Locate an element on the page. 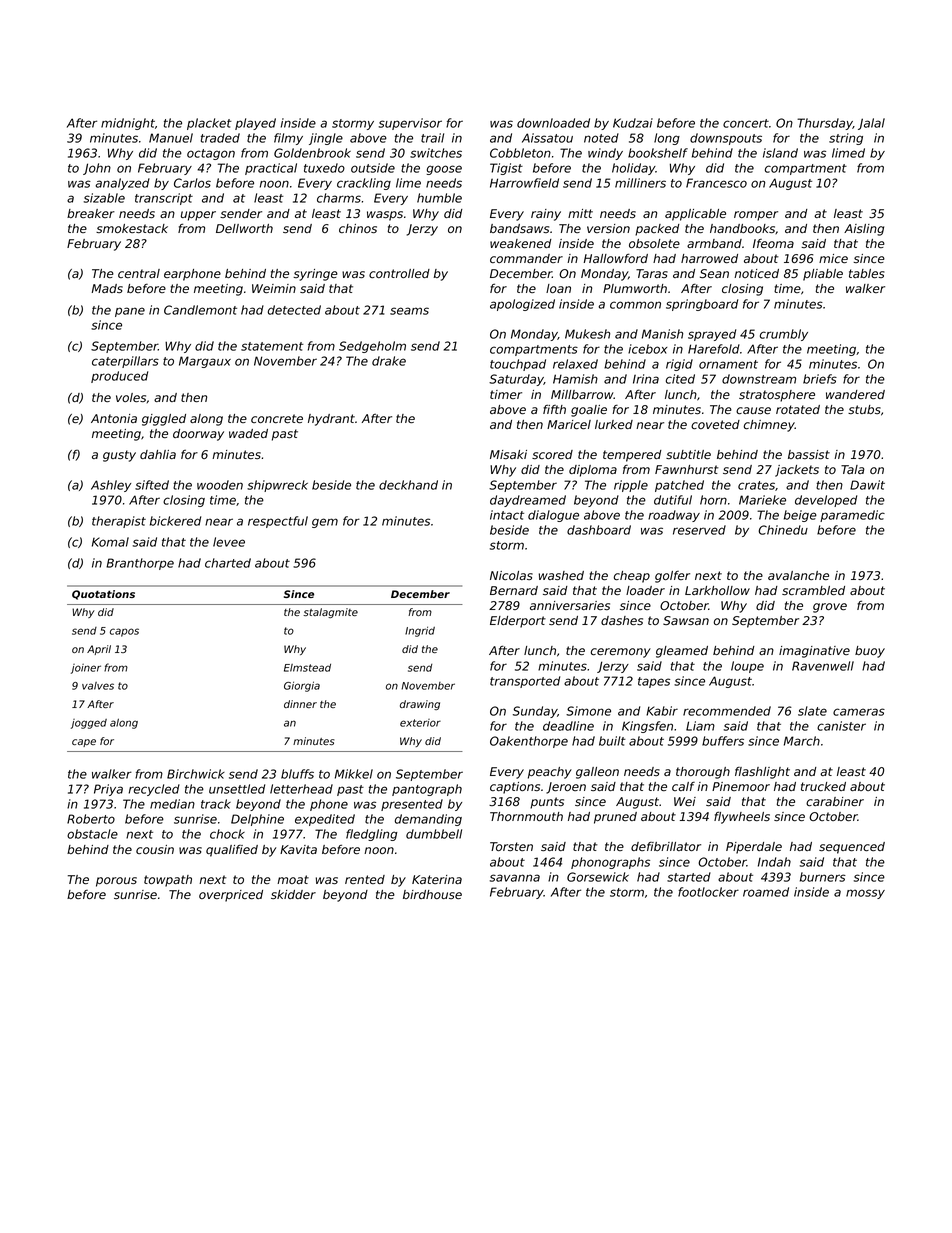 This image has width=952, height=1233. reserved is located at coordinates (699, 530).
